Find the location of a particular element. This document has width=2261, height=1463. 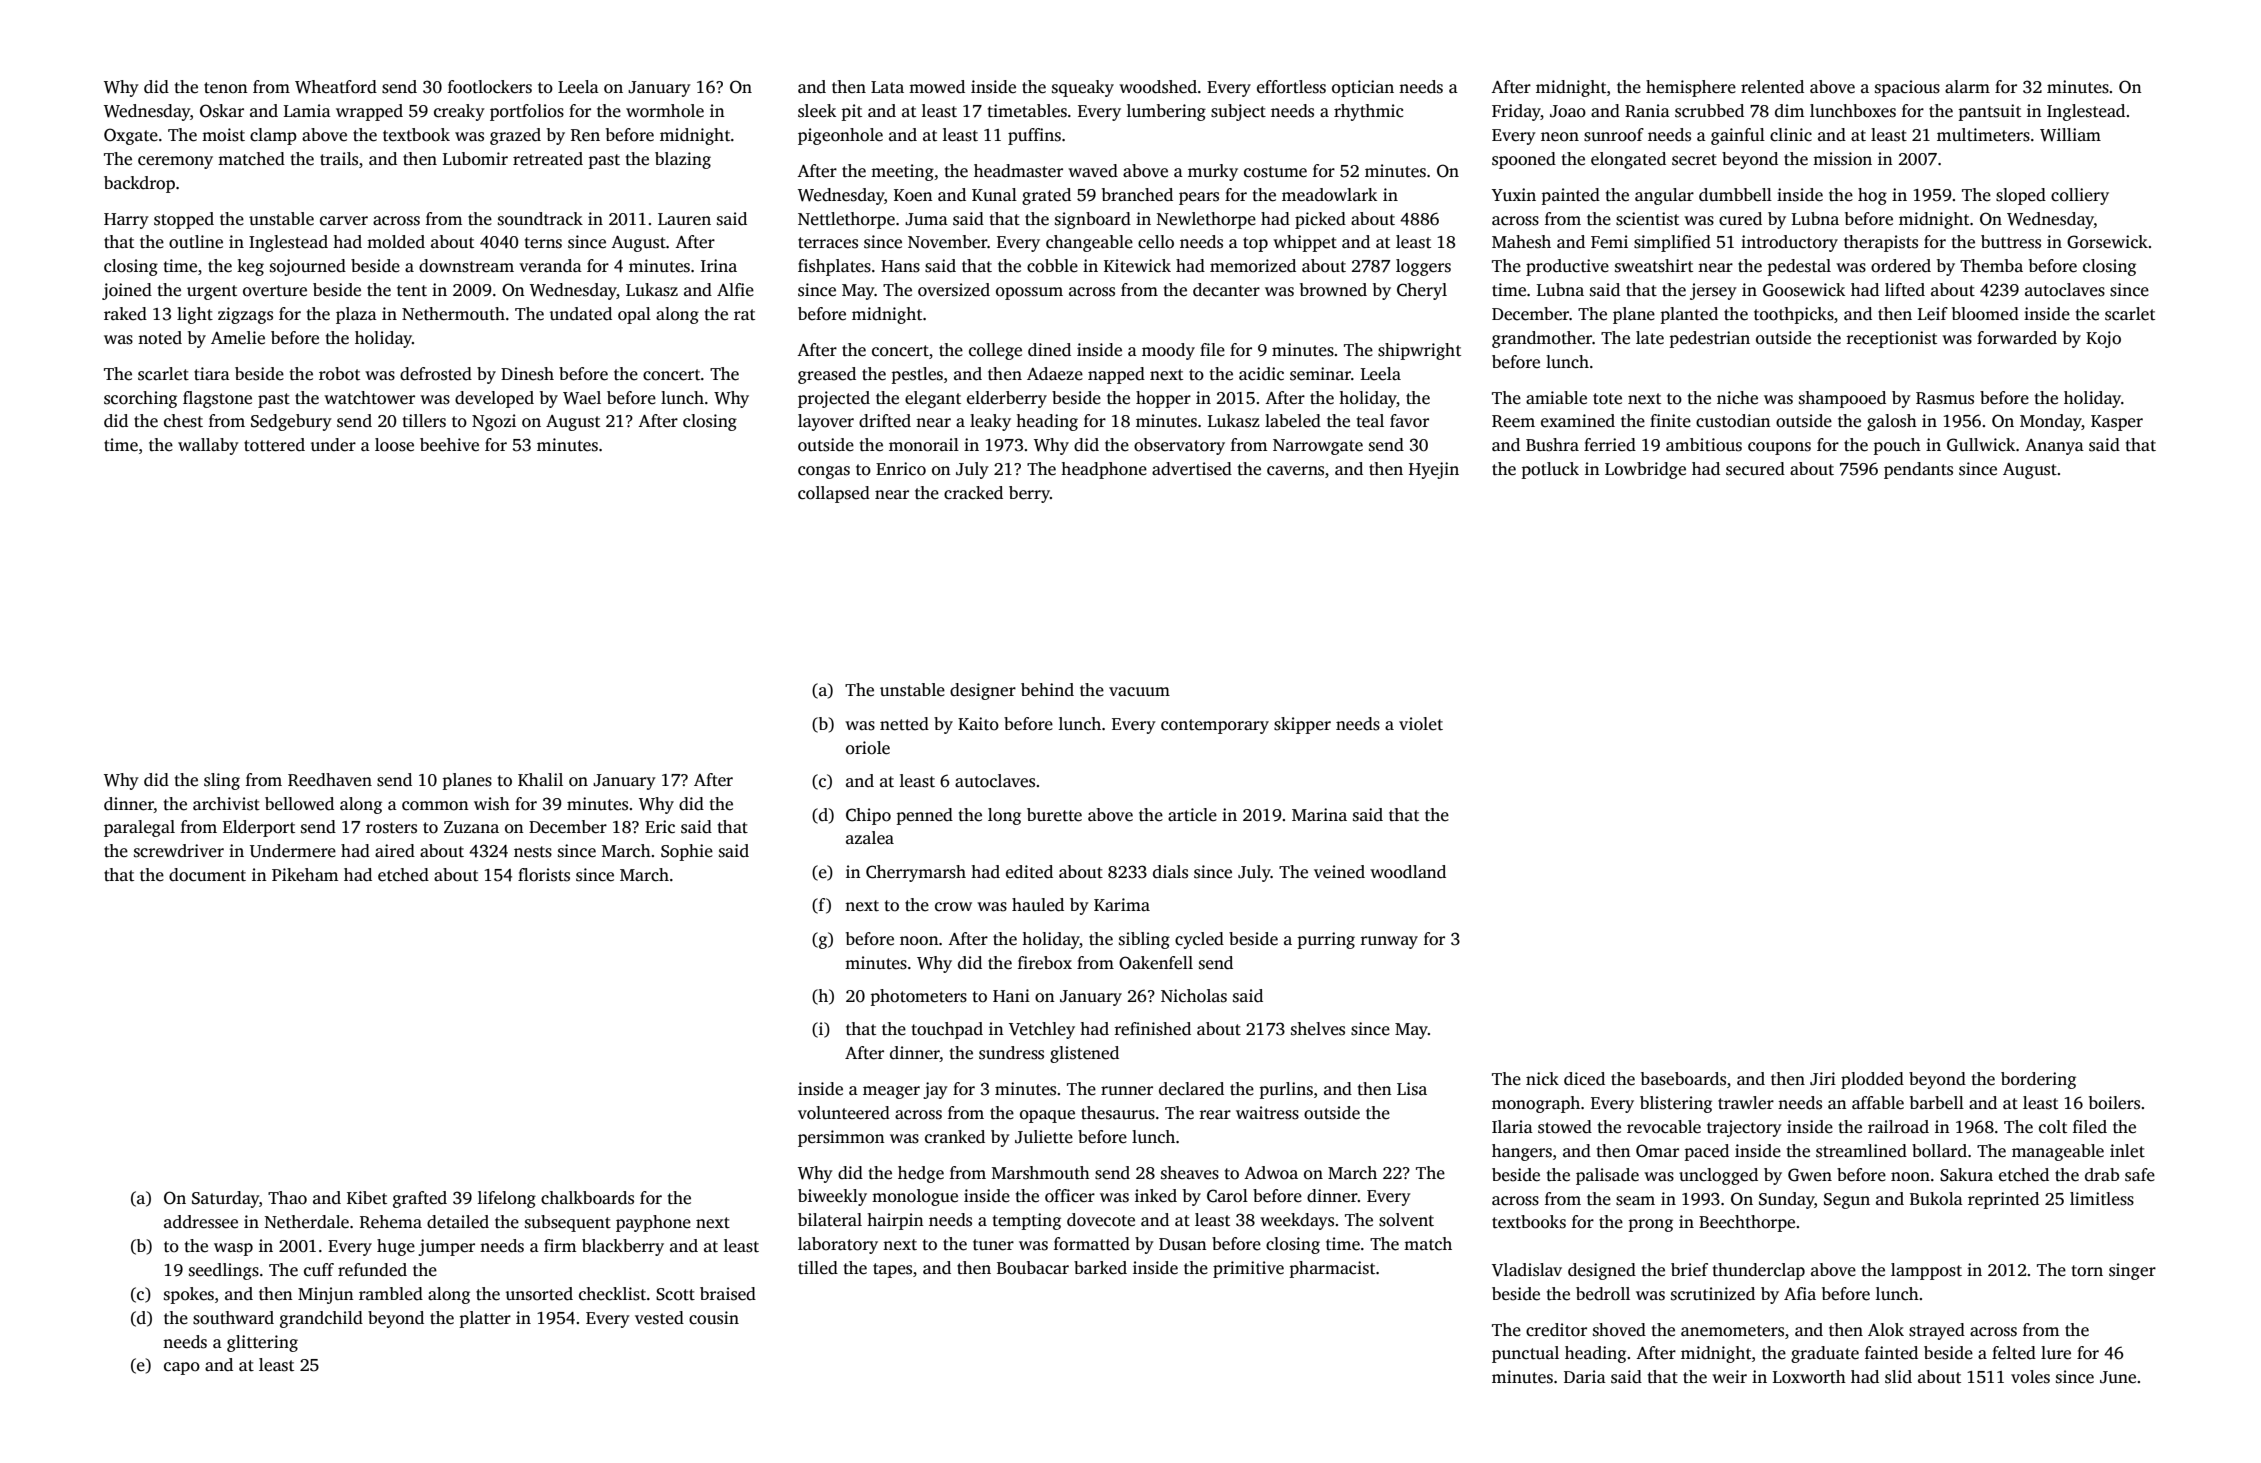

molded is located at coordinates (396, 242).
